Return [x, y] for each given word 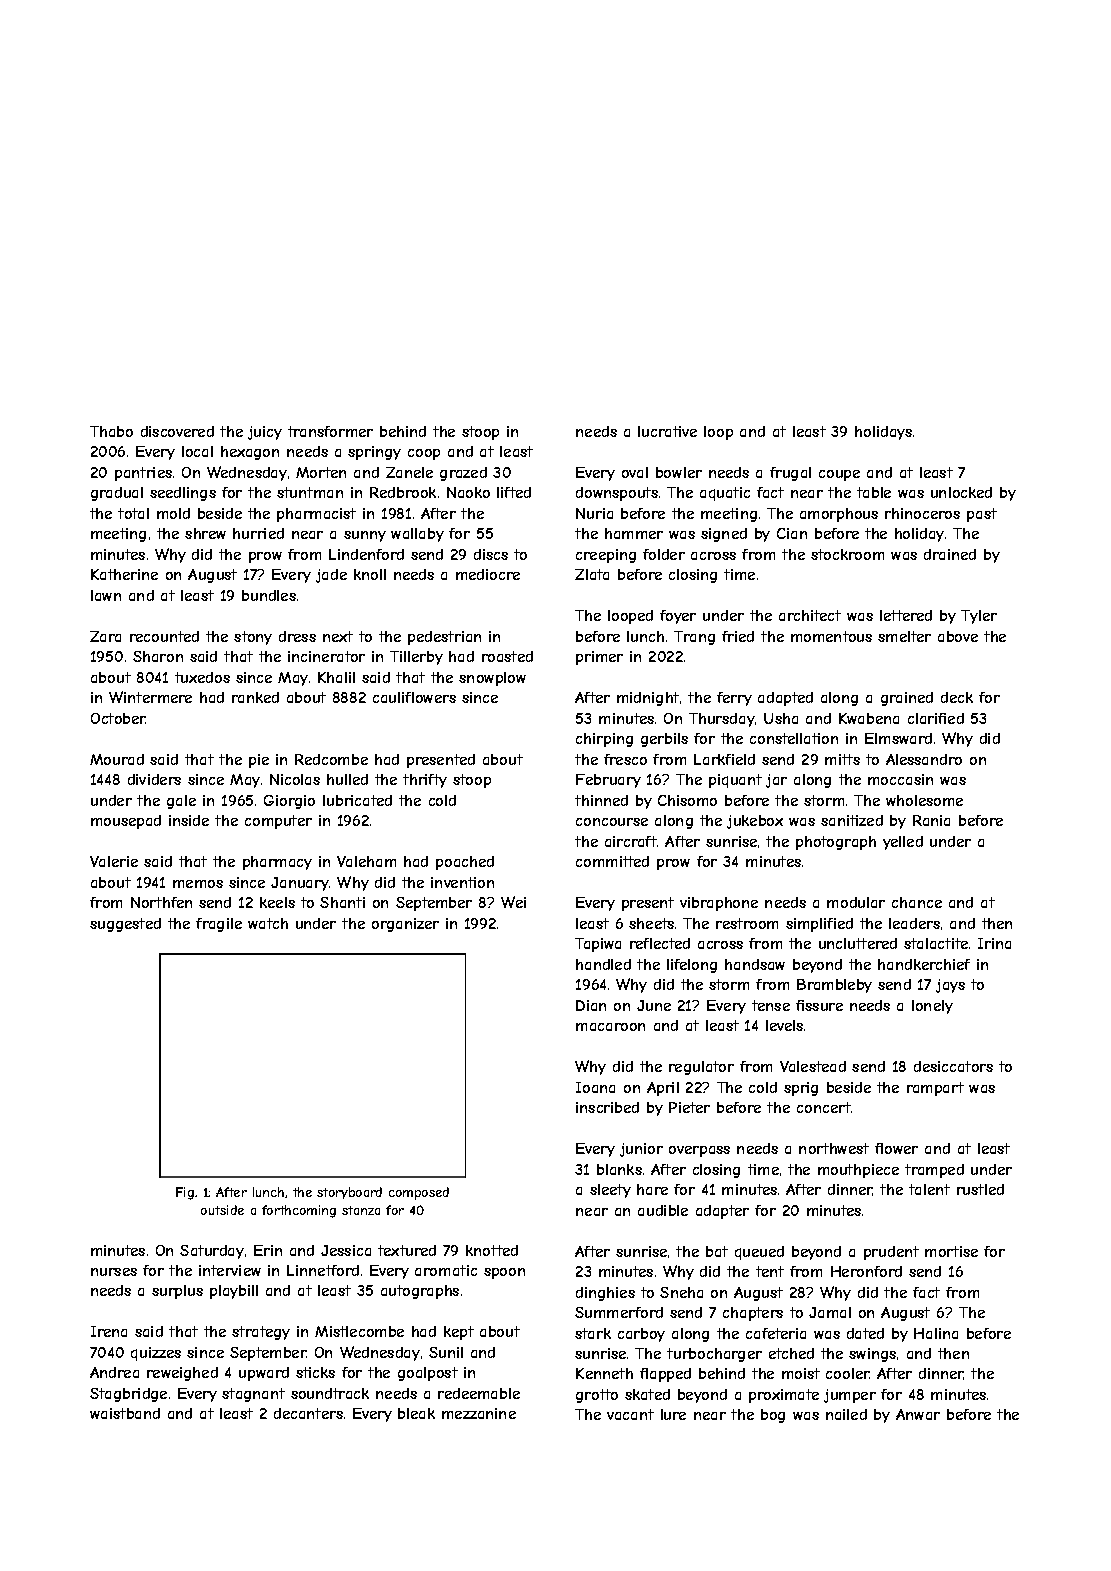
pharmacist [316, 515]
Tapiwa [598, 945]
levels [784, 1025]
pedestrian [444, 638]
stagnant [253, 1395]
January [300, 884]
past [982, 515]
